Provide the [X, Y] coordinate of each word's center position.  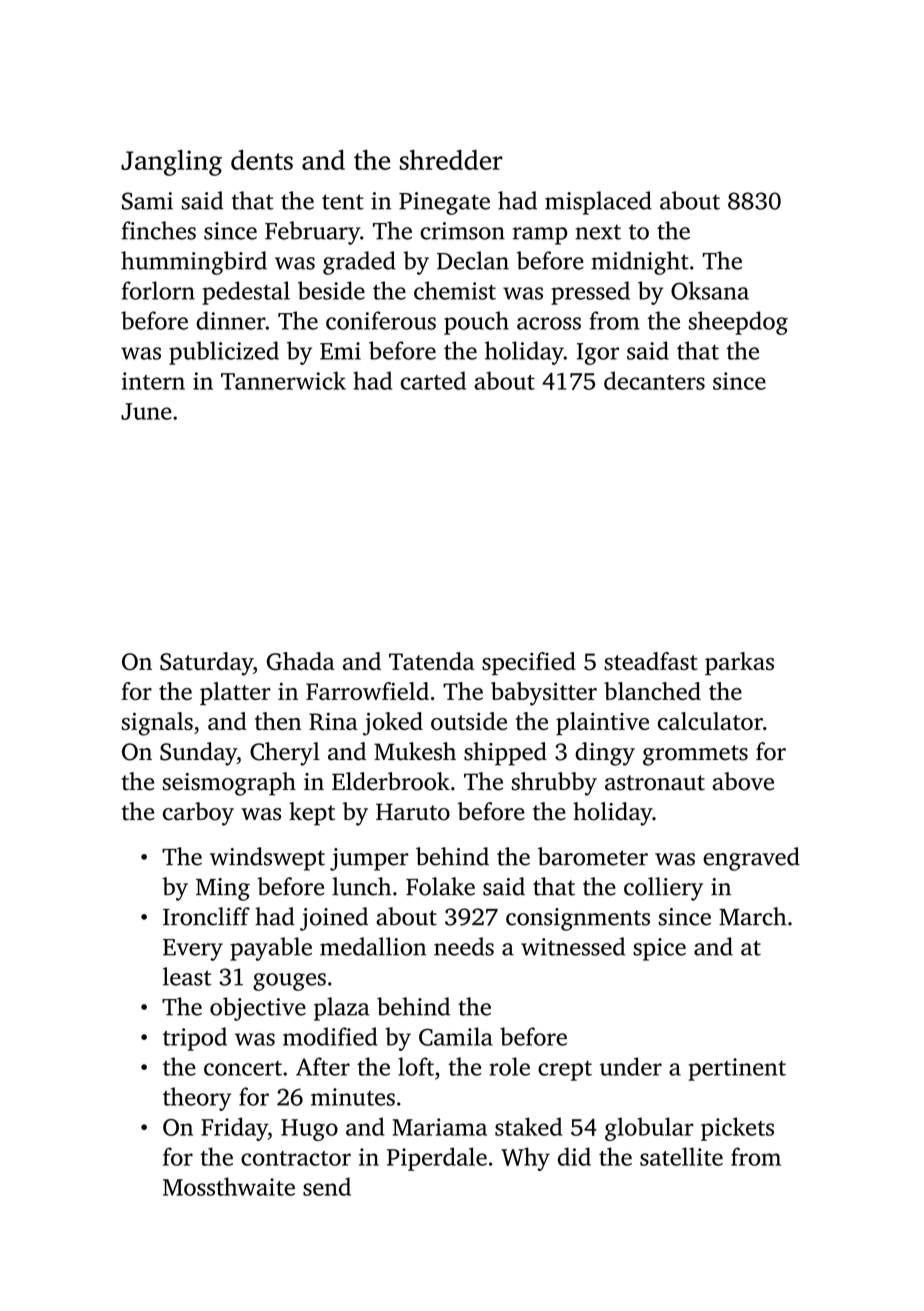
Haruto [413, 812]
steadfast [651, 661]
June [146, 411]
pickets [737, 1129]
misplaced [598, 203]
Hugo [309, 1130]
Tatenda [432, 661]
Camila [456, 1036]
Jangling [171, 163]
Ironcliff [206, 916]
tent [343, 202]
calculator [710, 721]
